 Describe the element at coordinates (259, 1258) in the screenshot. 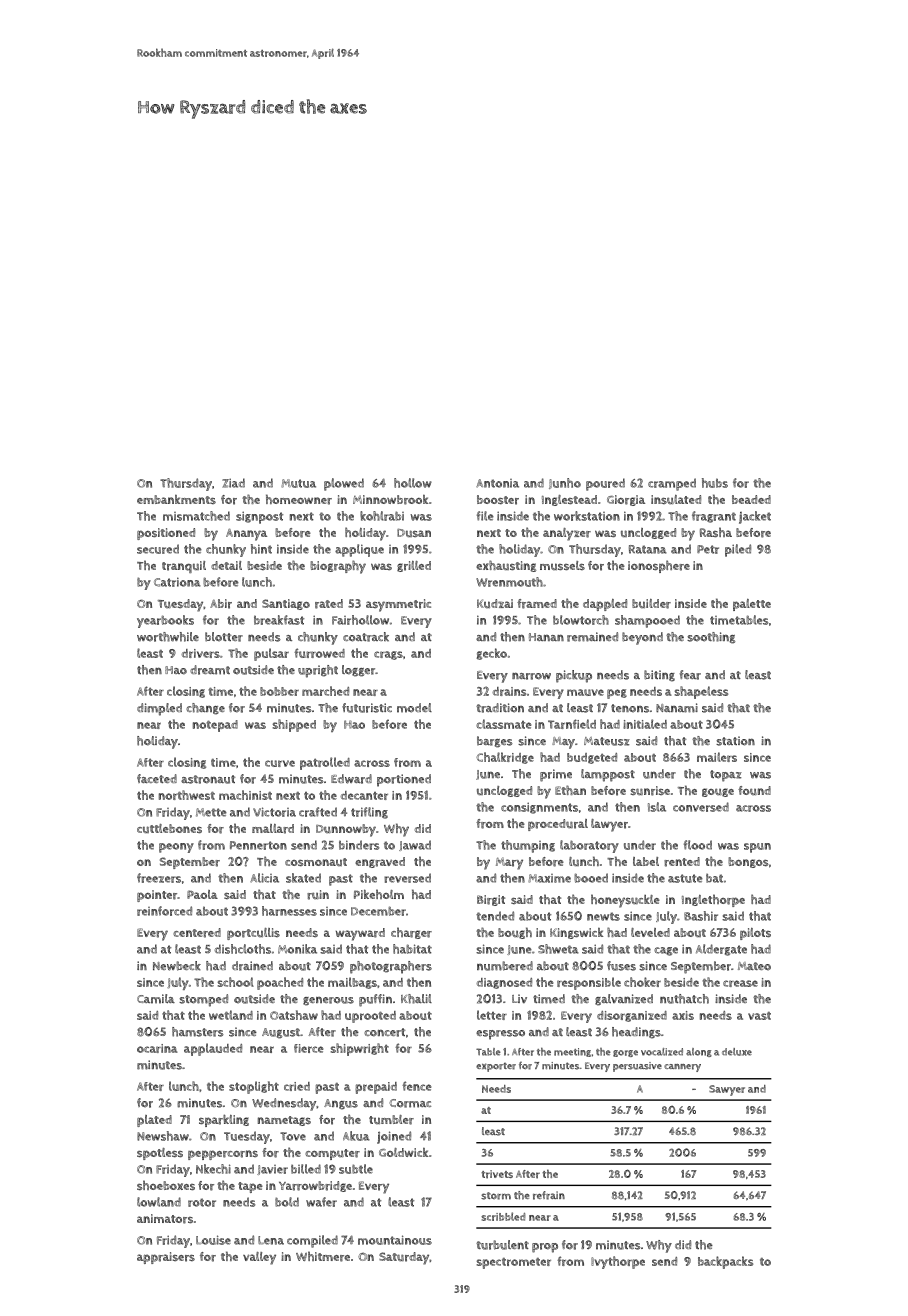

I see `valley` at that location.
